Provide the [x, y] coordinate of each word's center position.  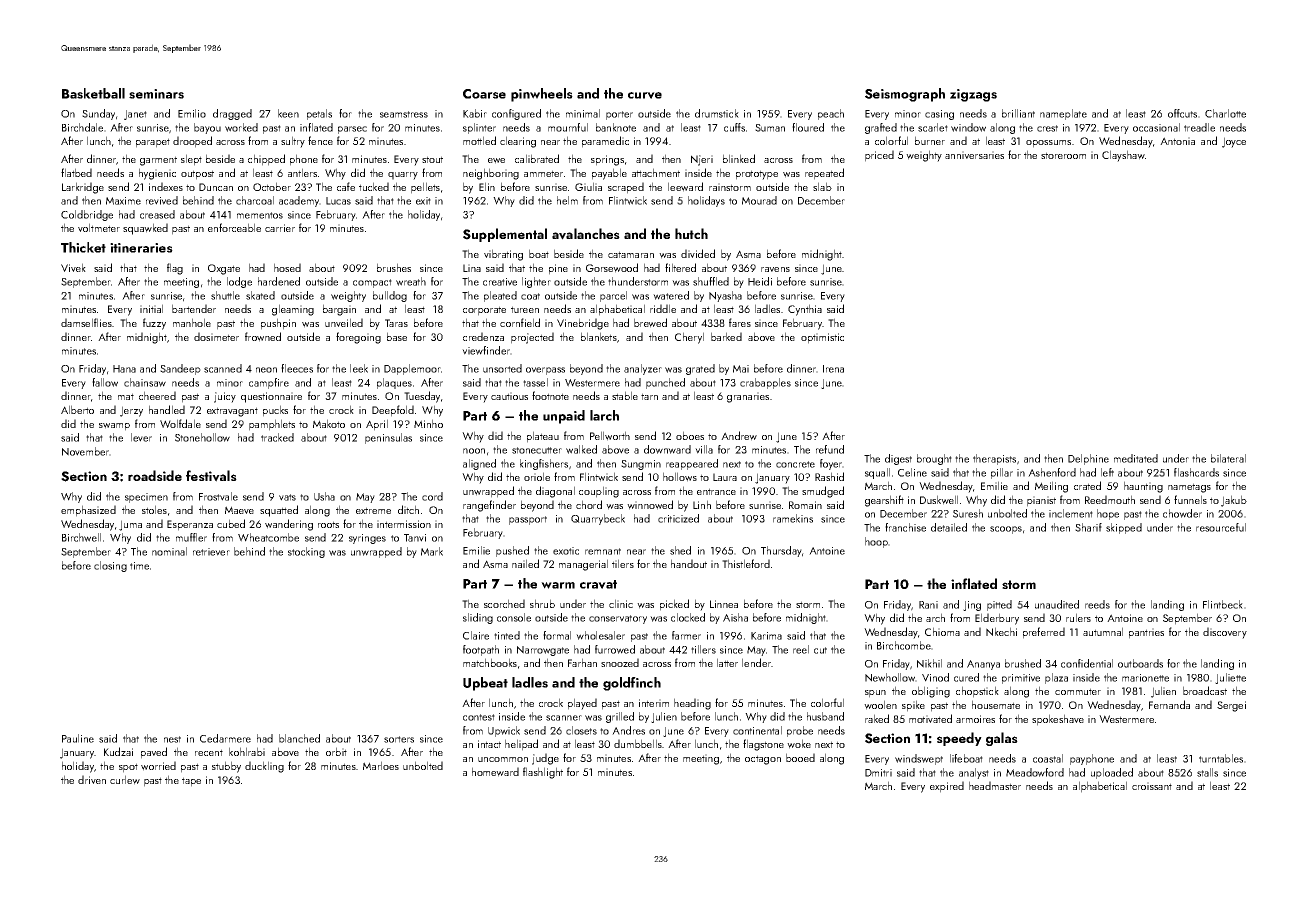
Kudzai [118, 751]
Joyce [1234, 142]
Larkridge [83, 188]
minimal [583, 113]
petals [319, 114]
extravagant [232, 412]
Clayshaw [1123, 156]
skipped [1124, 528]
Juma [130, 525]
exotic [566, 551]
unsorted [502, 368]
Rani [928, 605]
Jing [972, 606]
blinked [739, 158]
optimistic [822, 338]
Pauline [78, 738]
